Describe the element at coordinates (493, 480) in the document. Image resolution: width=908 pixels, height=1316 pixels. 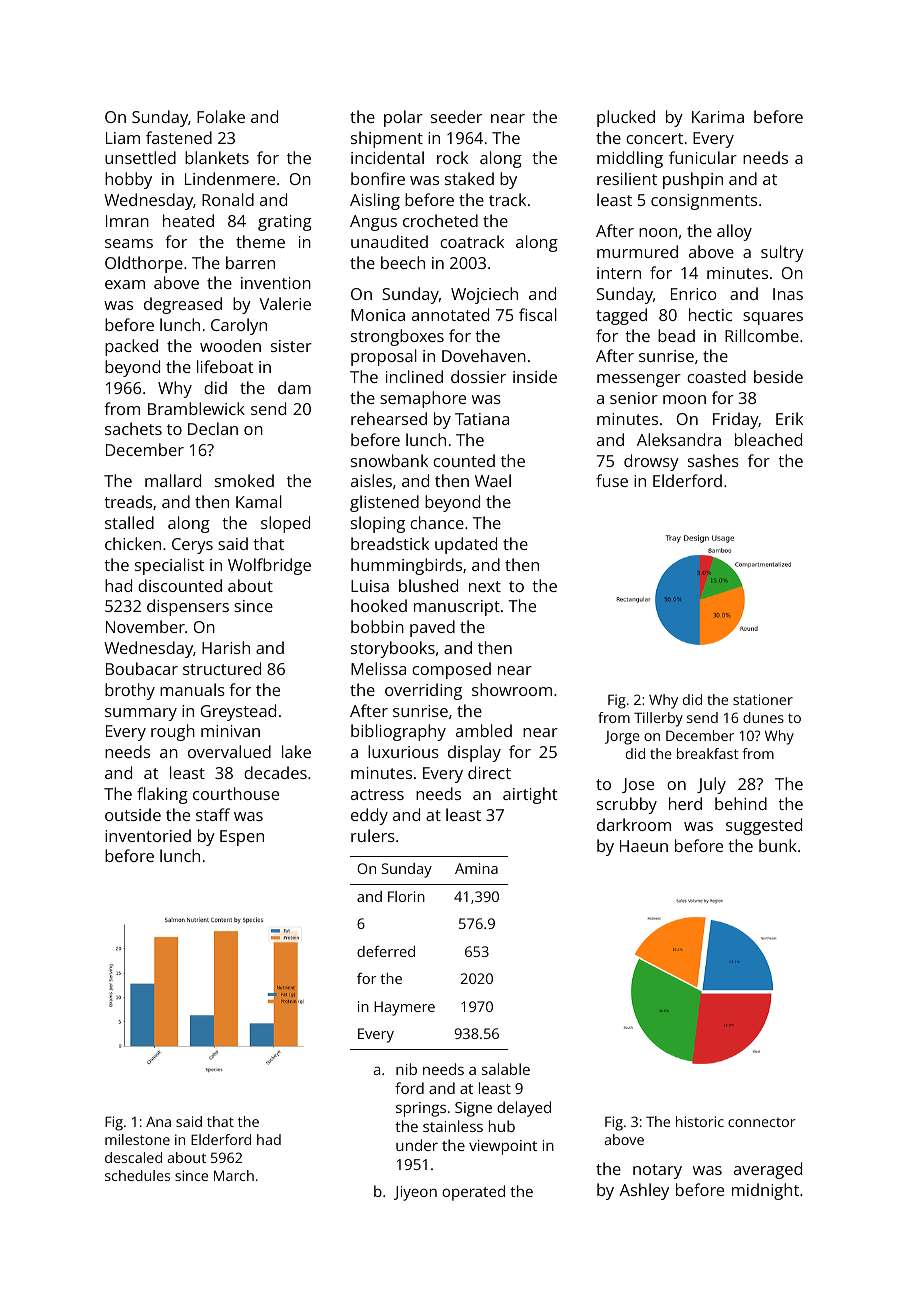
I see `Wael` at that location.
